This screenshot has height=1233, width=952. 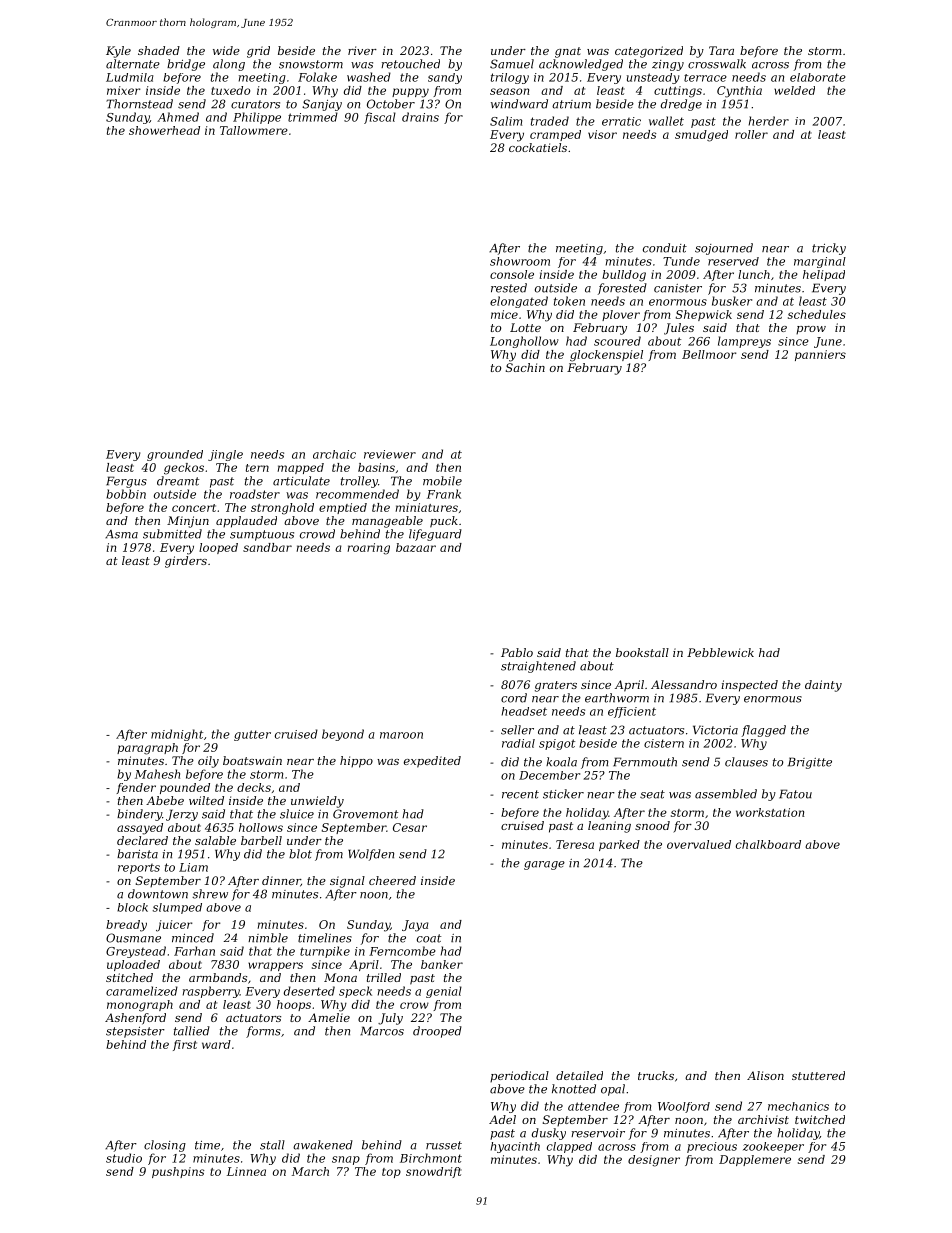 What do you see at coordinates (720, 652) in the screenshot?
I see `Pebblewick` at bounding box center [720, 652].
